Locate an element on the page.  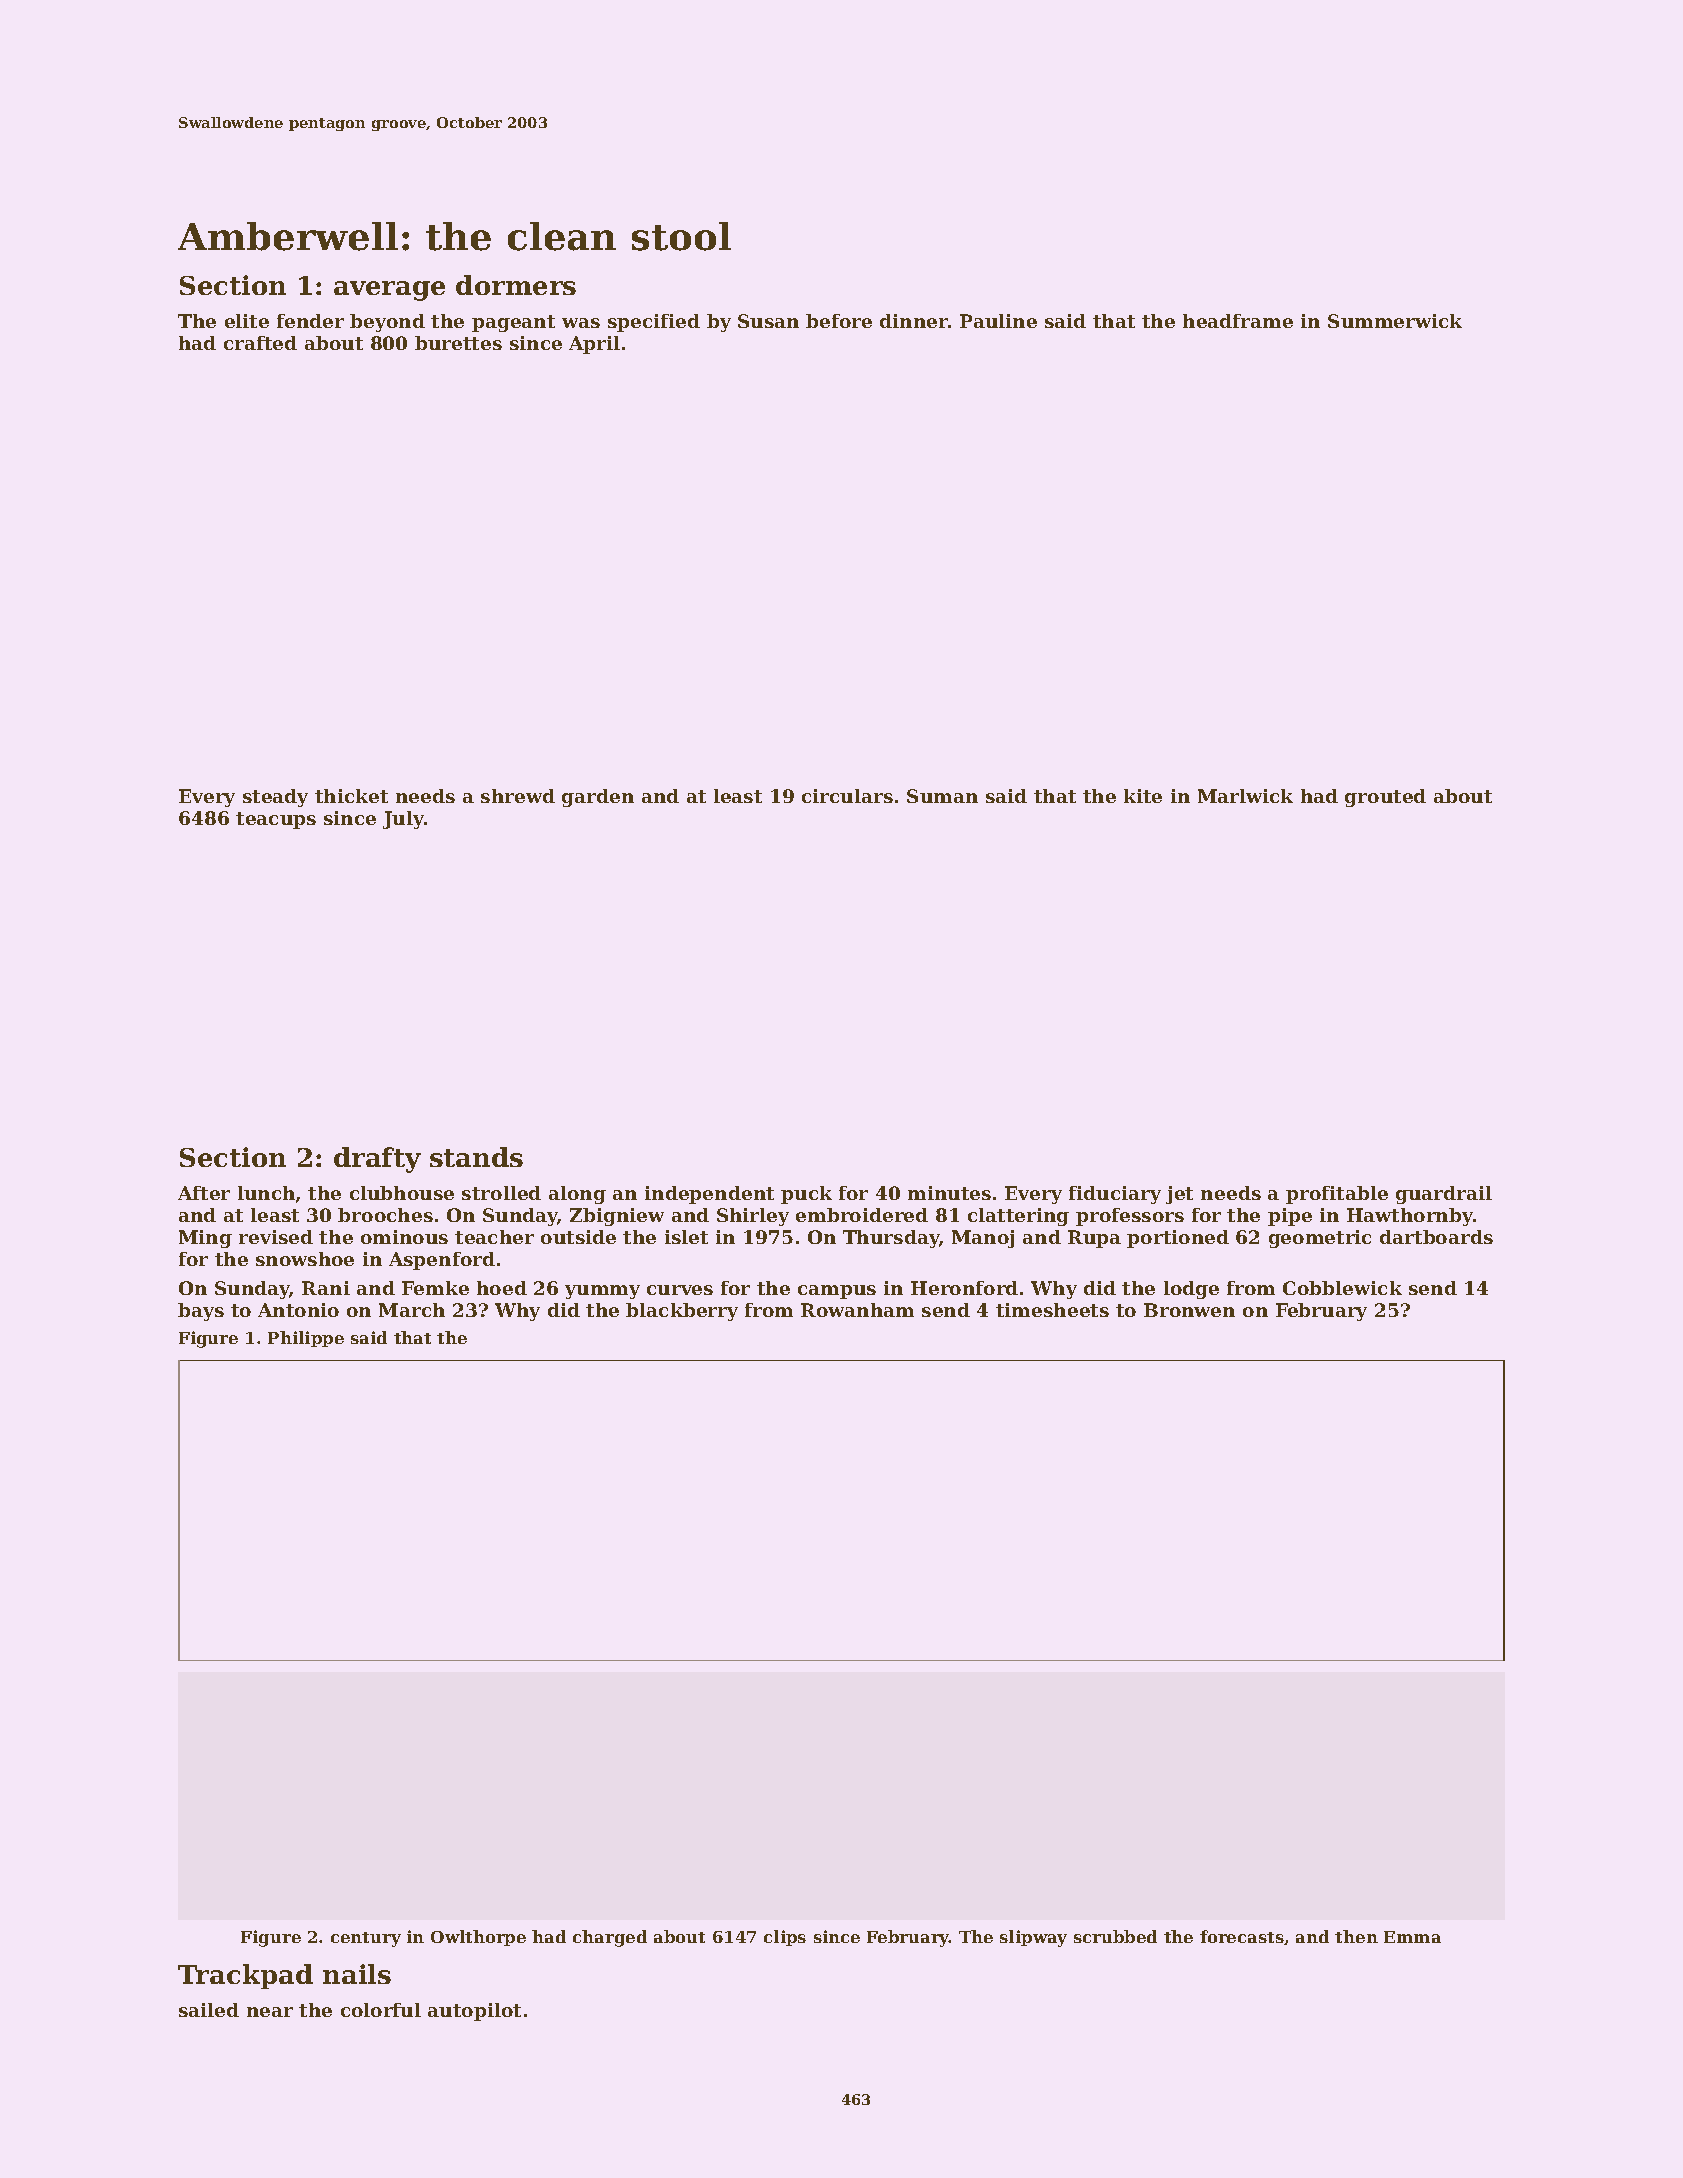
headframe is located at coordinates (1238, 321).
